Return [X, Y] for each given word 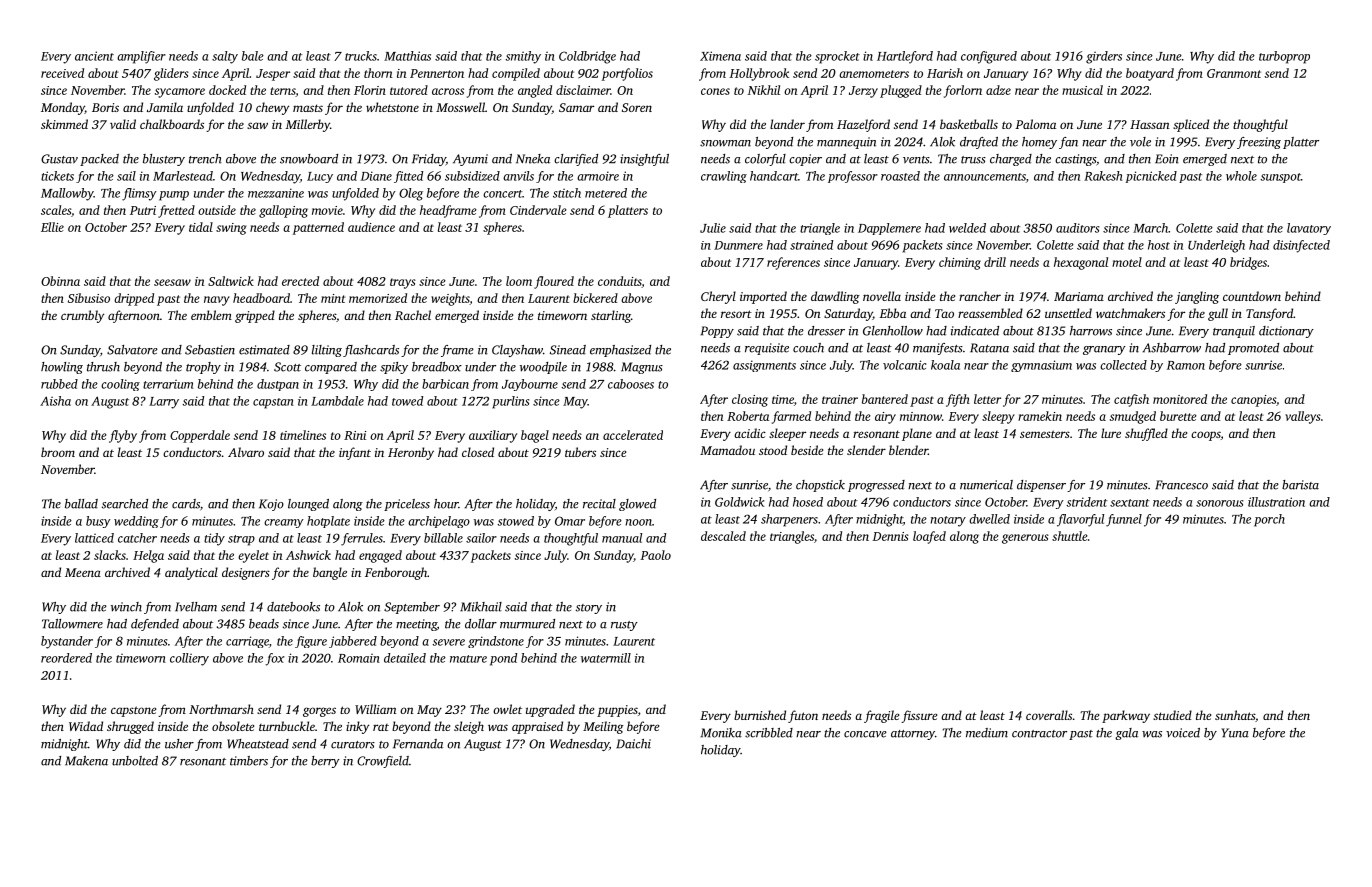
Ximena [720, 56]
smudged [1133, 417]
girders [1104, 57]
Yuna [1235, 733]
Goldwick [740, 502]
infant [355, 453]
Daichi [633, 744]
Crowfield [383, 762]
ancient [94, 56]
